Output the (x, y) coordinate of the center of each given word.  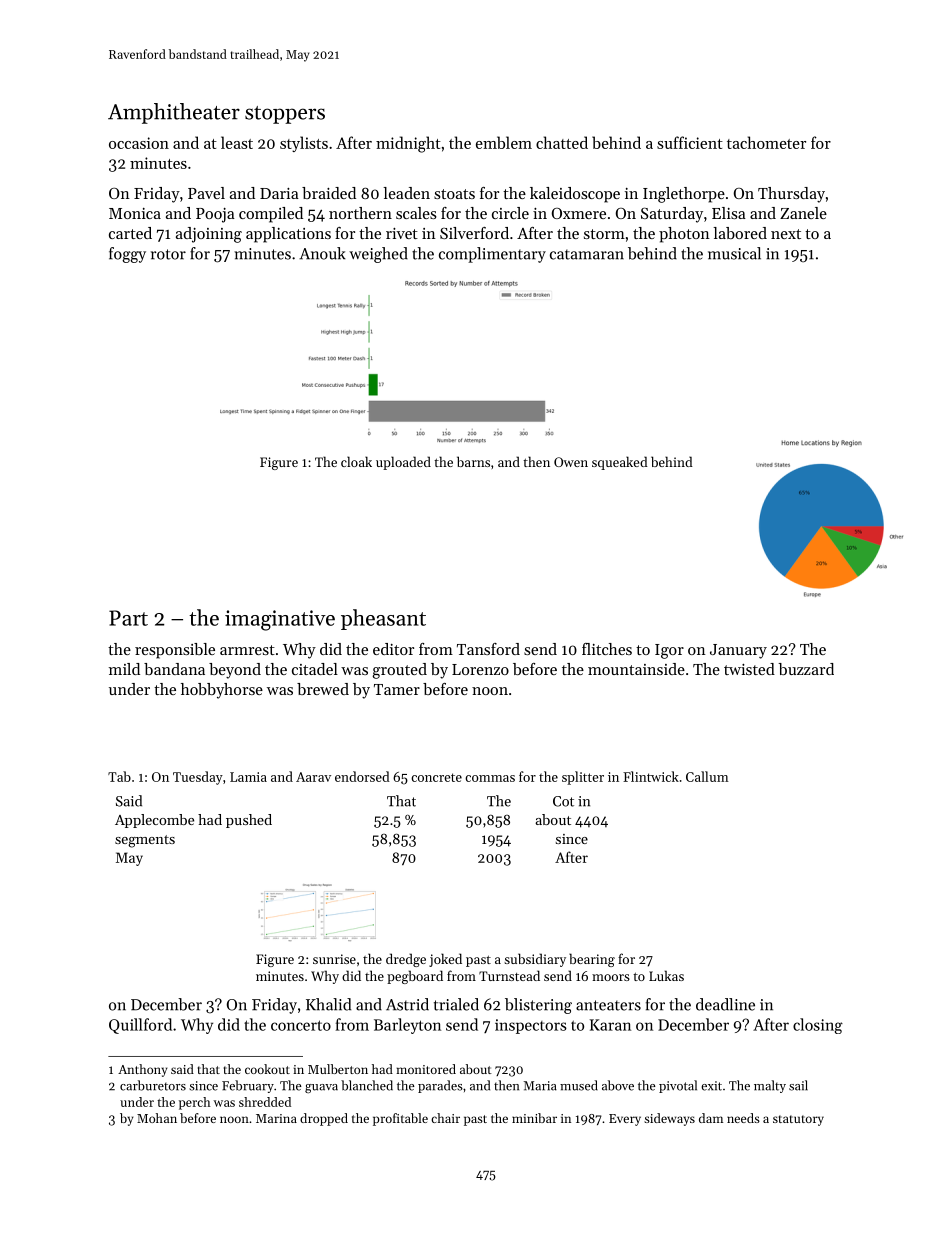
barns (473, 461)
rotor (168, 254)
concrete (436, 777)
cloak (356, 461)
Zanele (803, 213)
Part (128, 618)
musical (734, 253)
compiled (271, 215)
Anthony (142, 1070)
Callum (707, 776)
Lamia (248, 777)
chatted (562, 142)
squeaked (620, 463)
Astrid (407, 1004)
